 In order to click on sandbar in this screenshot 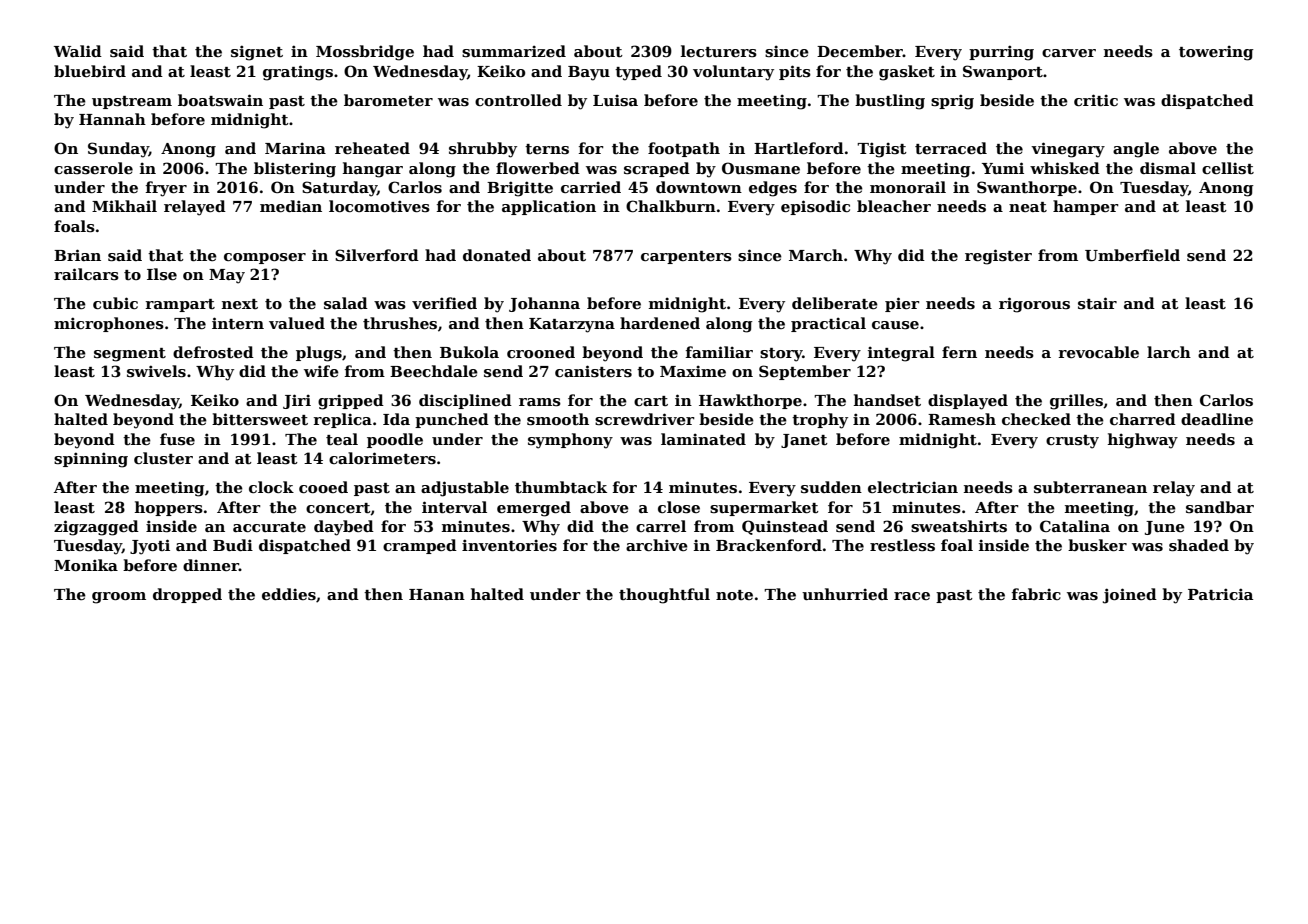, I will do `click(1220, 507)`.
